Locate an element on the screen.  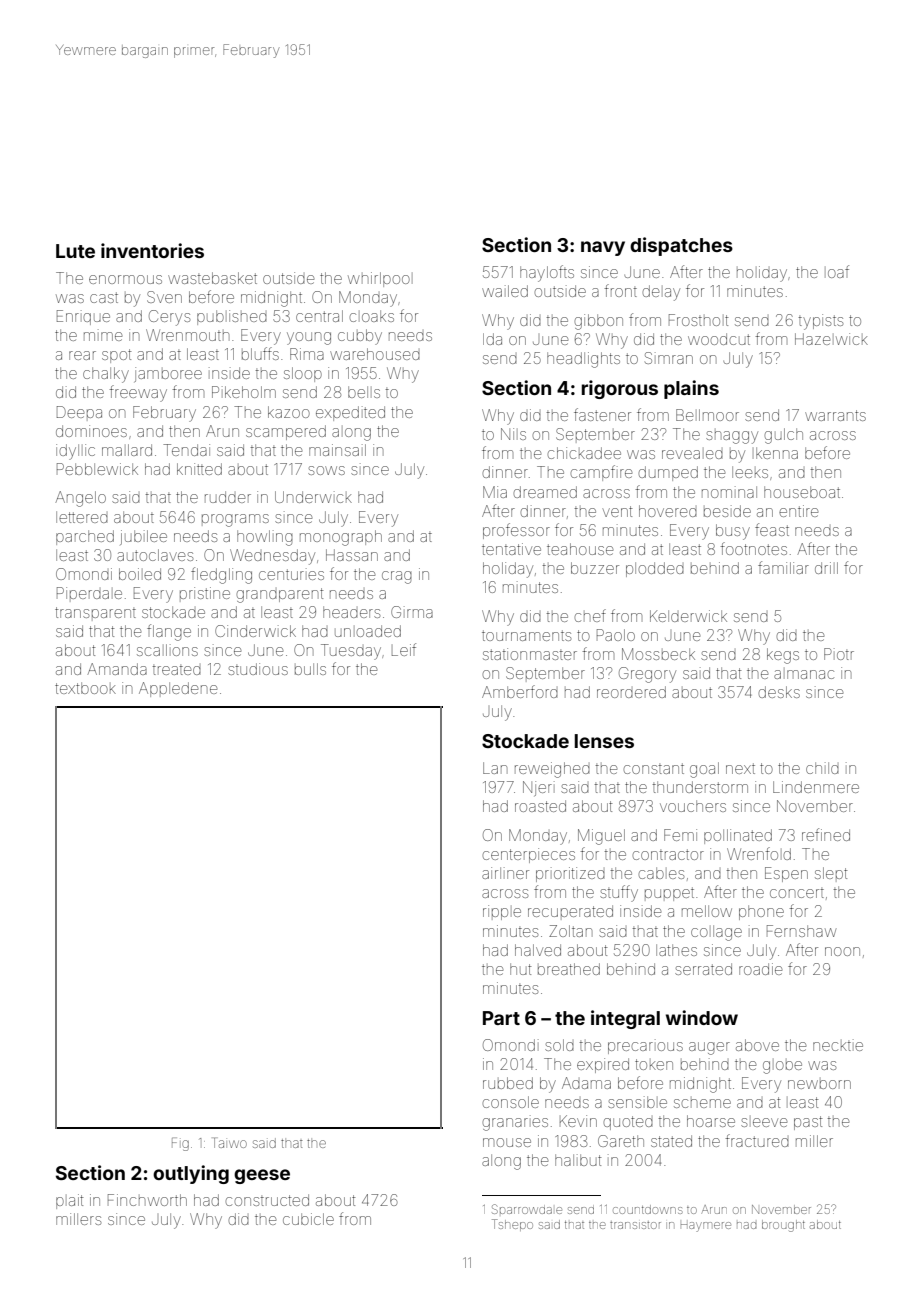
familiar is located at coordinates (783, 567).
